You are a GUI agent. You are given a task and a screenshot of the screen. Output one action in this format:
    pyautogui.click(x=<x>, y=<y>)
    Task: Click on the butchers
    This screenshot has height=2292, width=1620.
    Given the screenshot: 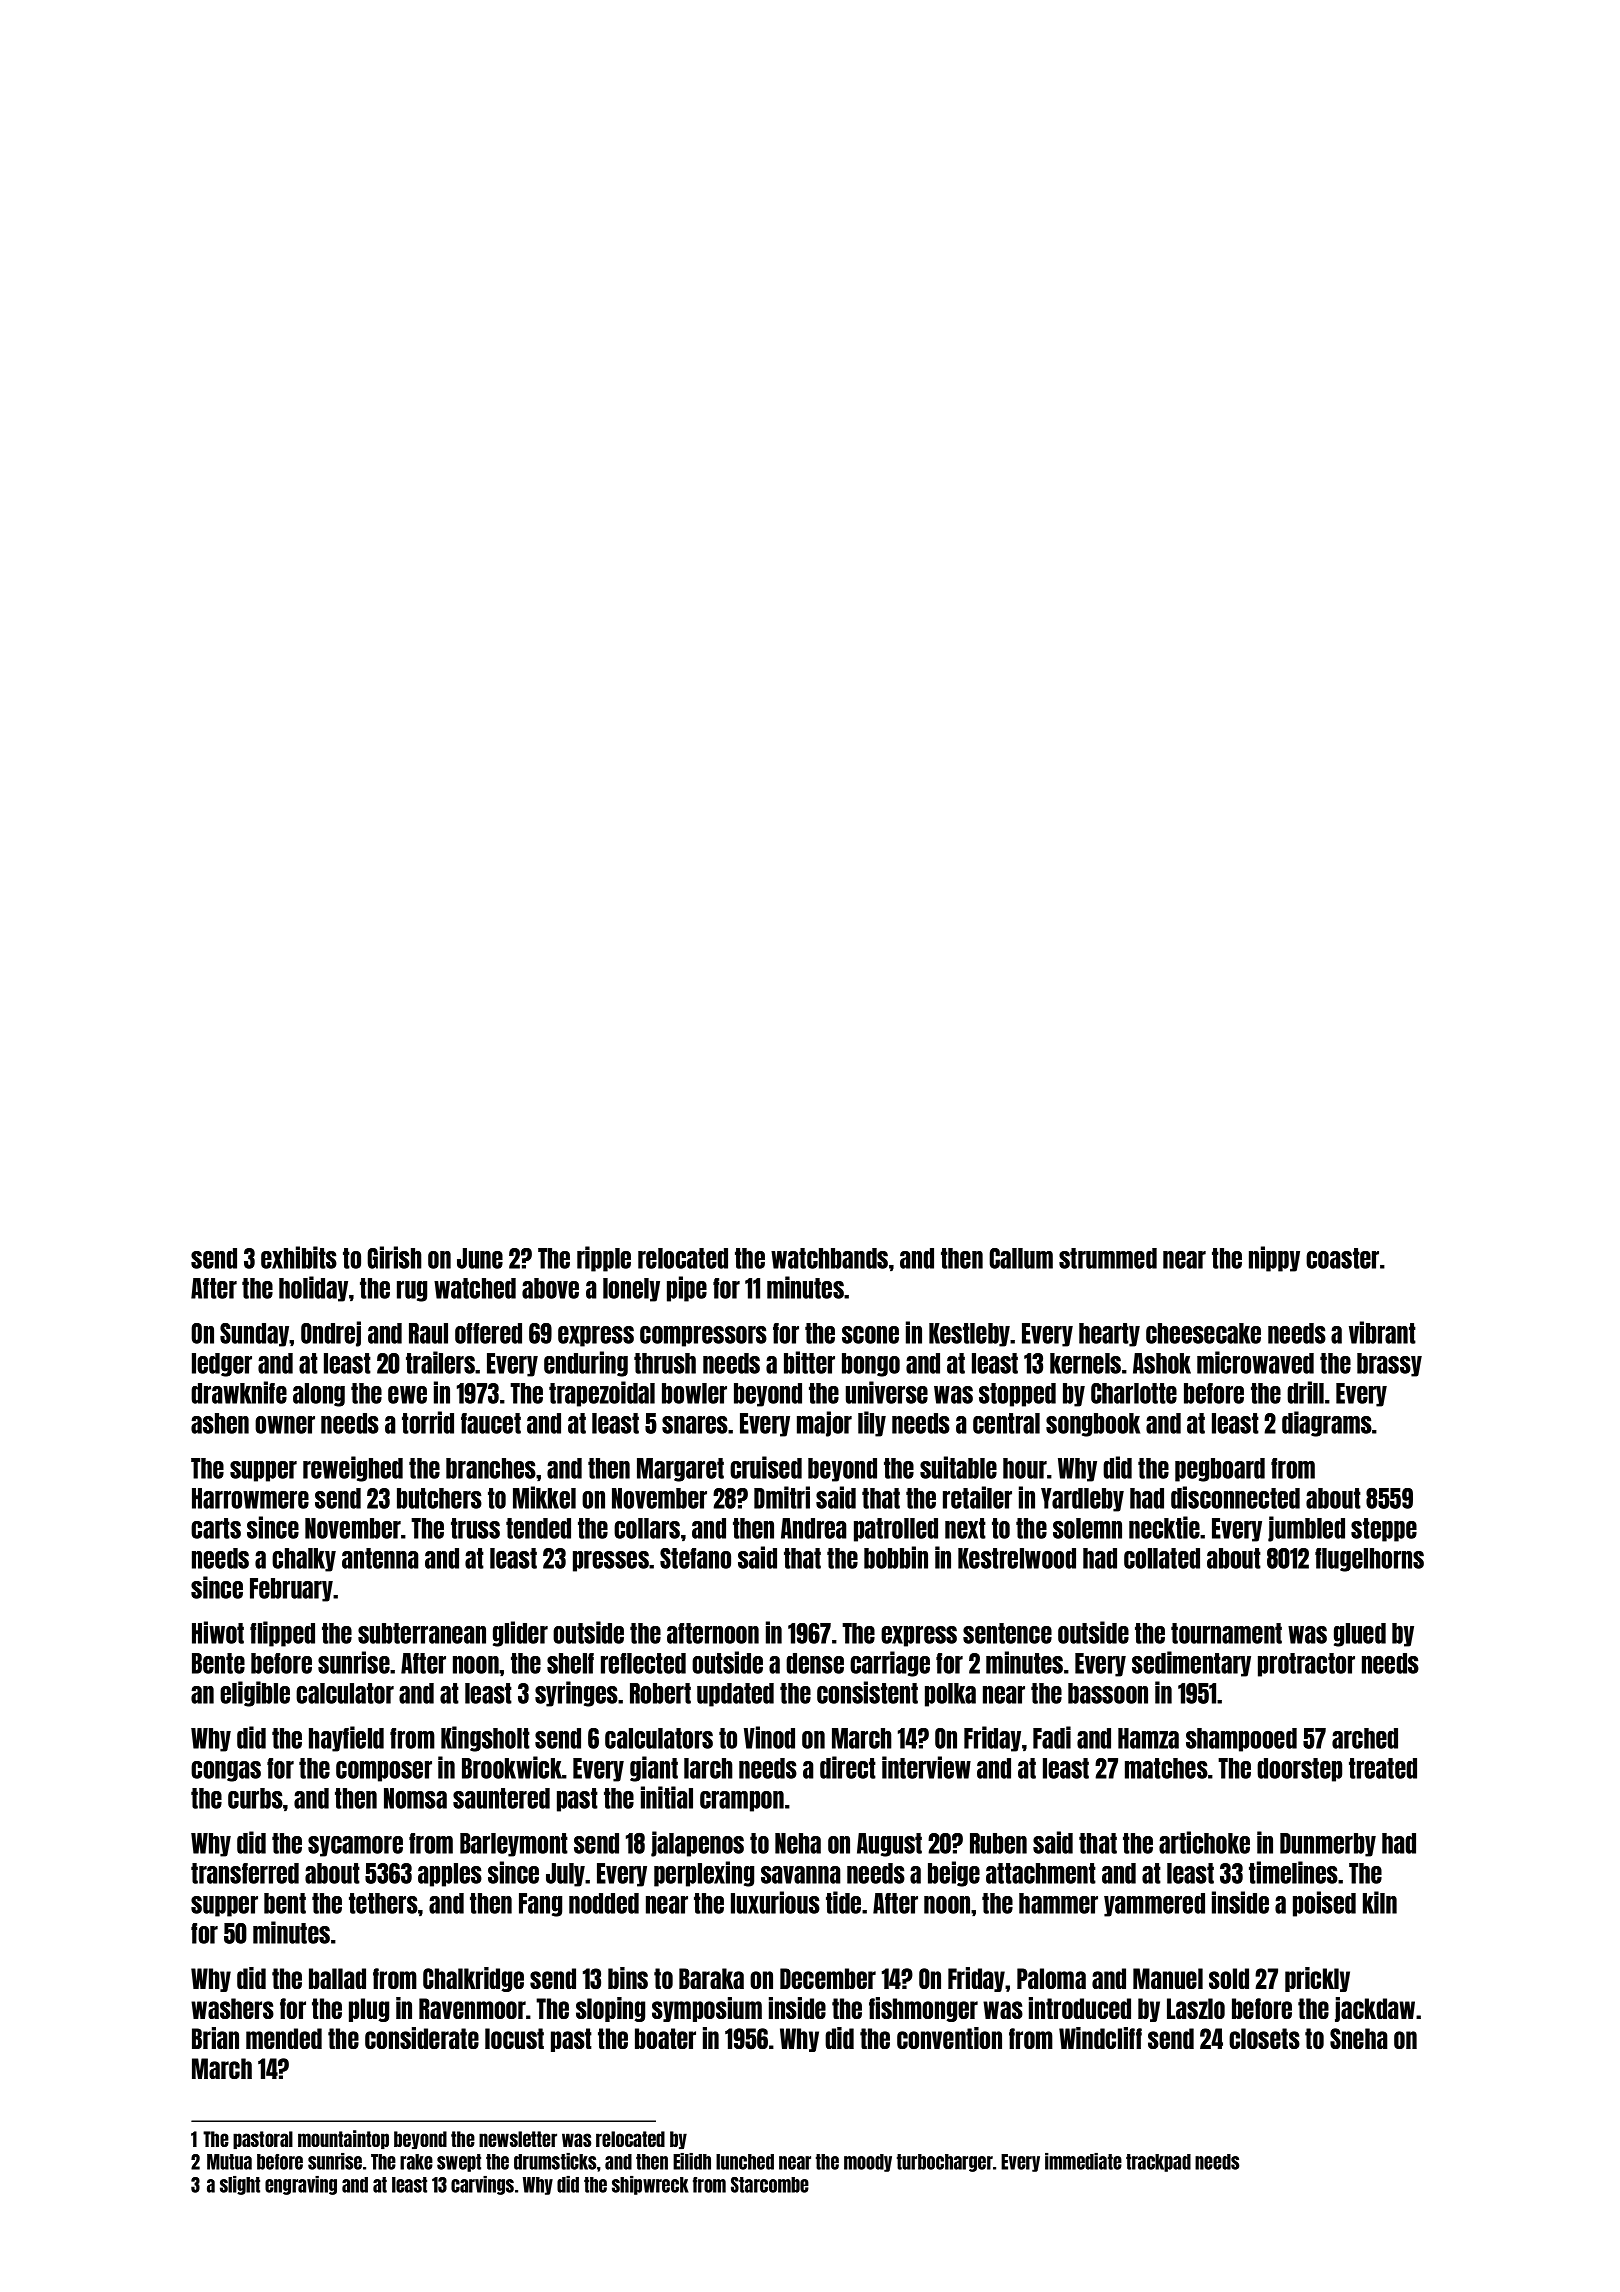 What is the action you would take?
    pyautogui.click(x=439, y=1498)
